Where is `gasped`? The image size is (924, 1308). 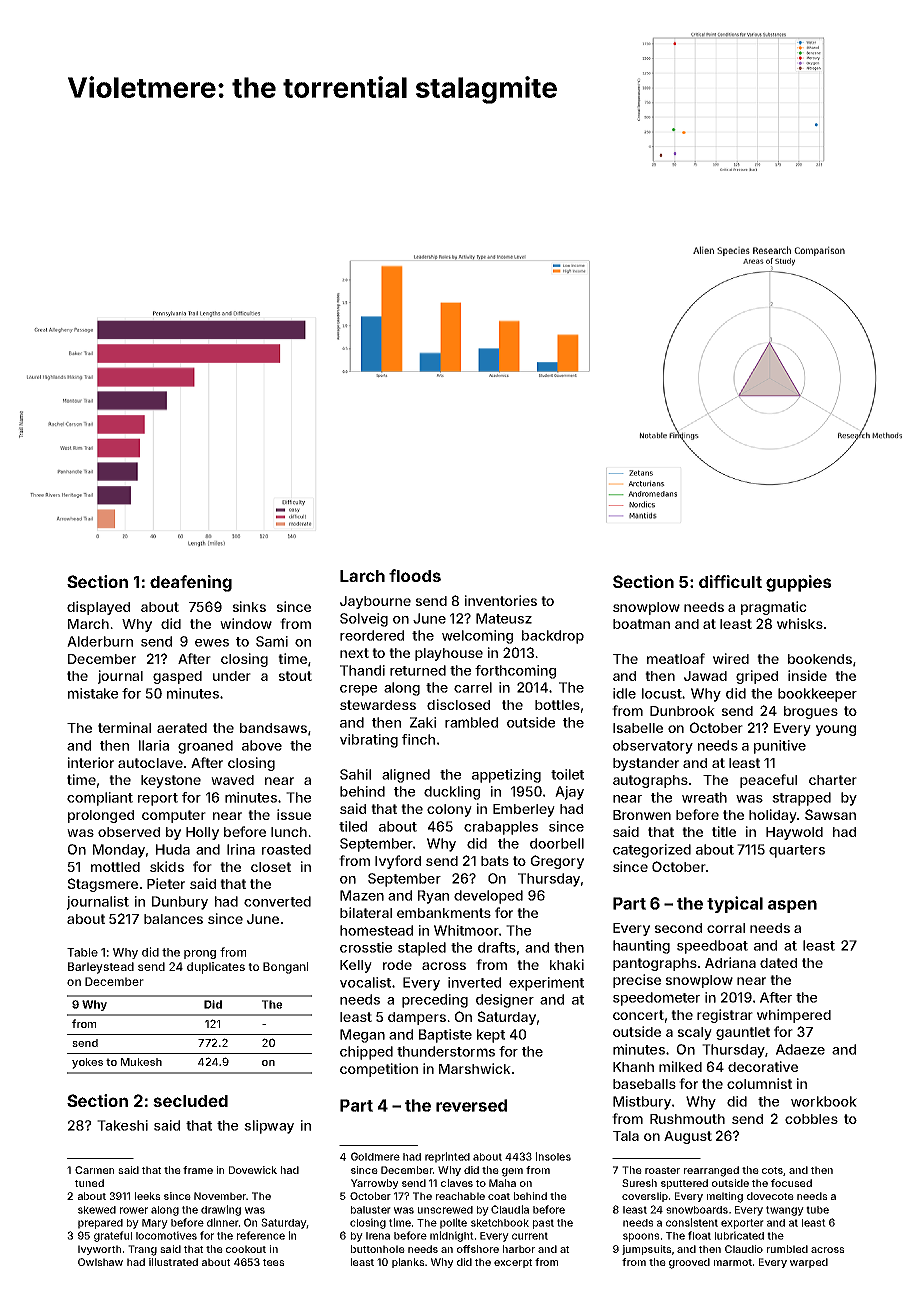 gasped is located at coordinates (177, 677).
